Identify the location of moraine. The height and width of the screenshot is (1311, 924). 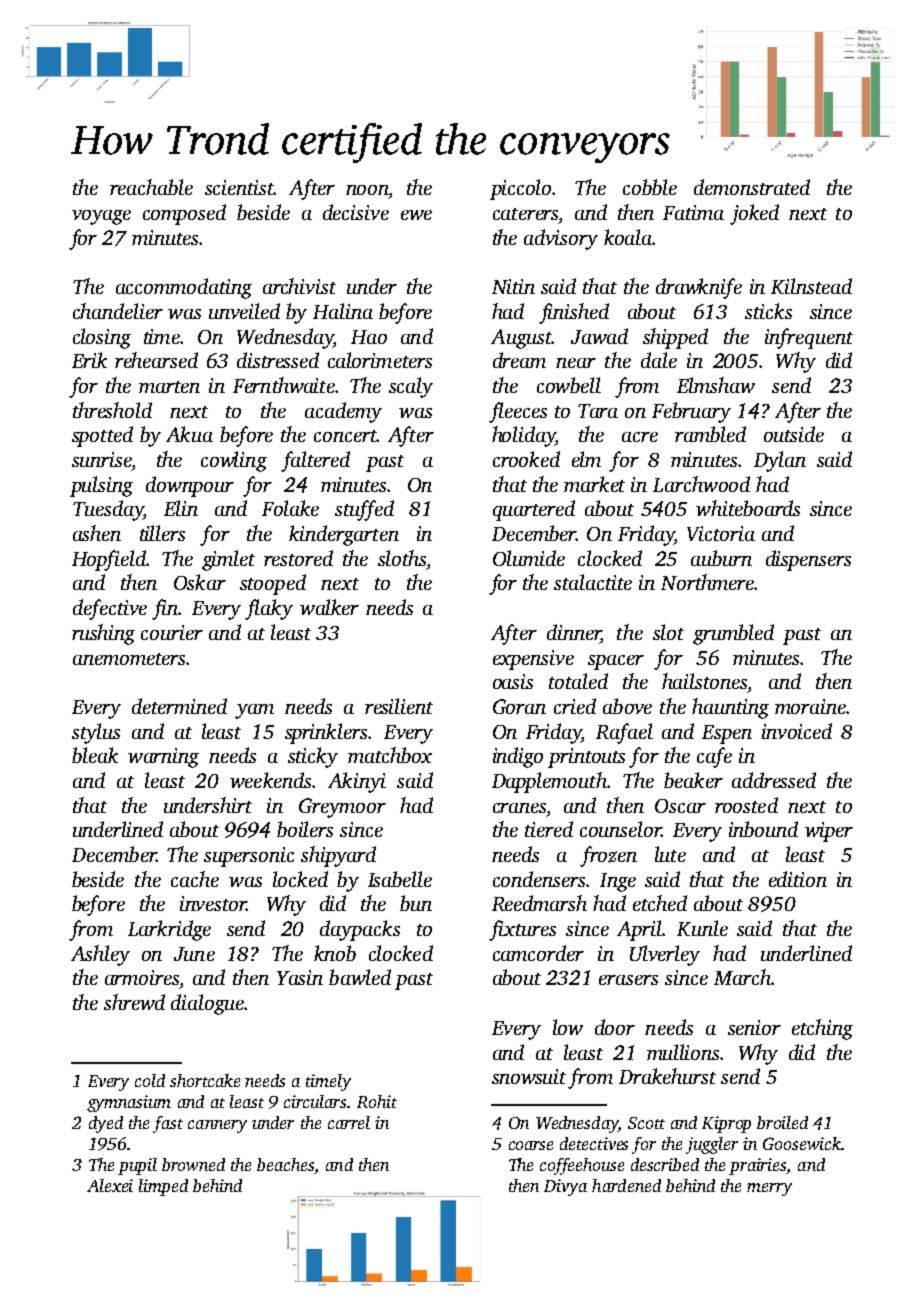
(810, 706).
